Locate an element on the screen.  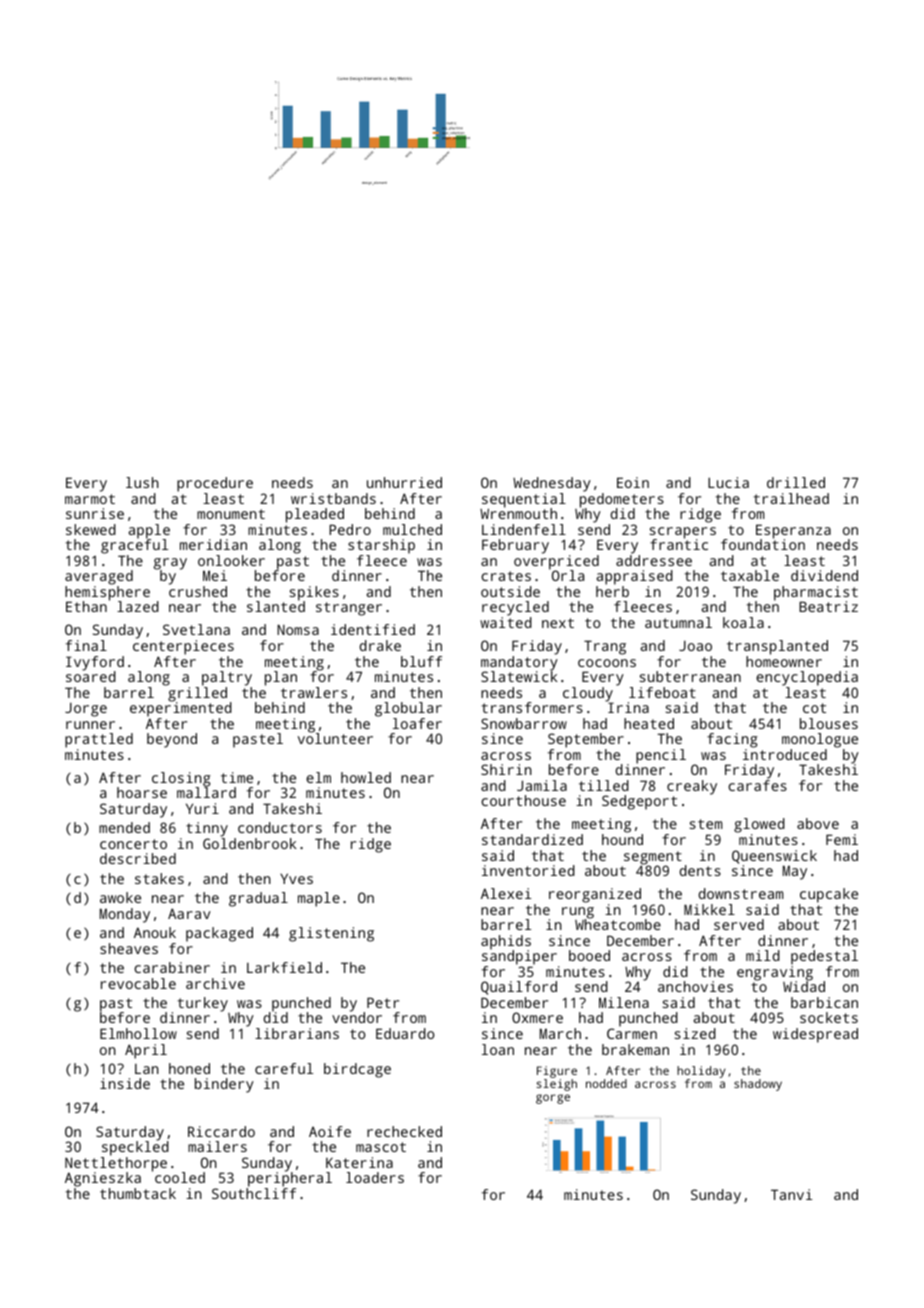
peripheral is located at coordinates (290, 1179).
